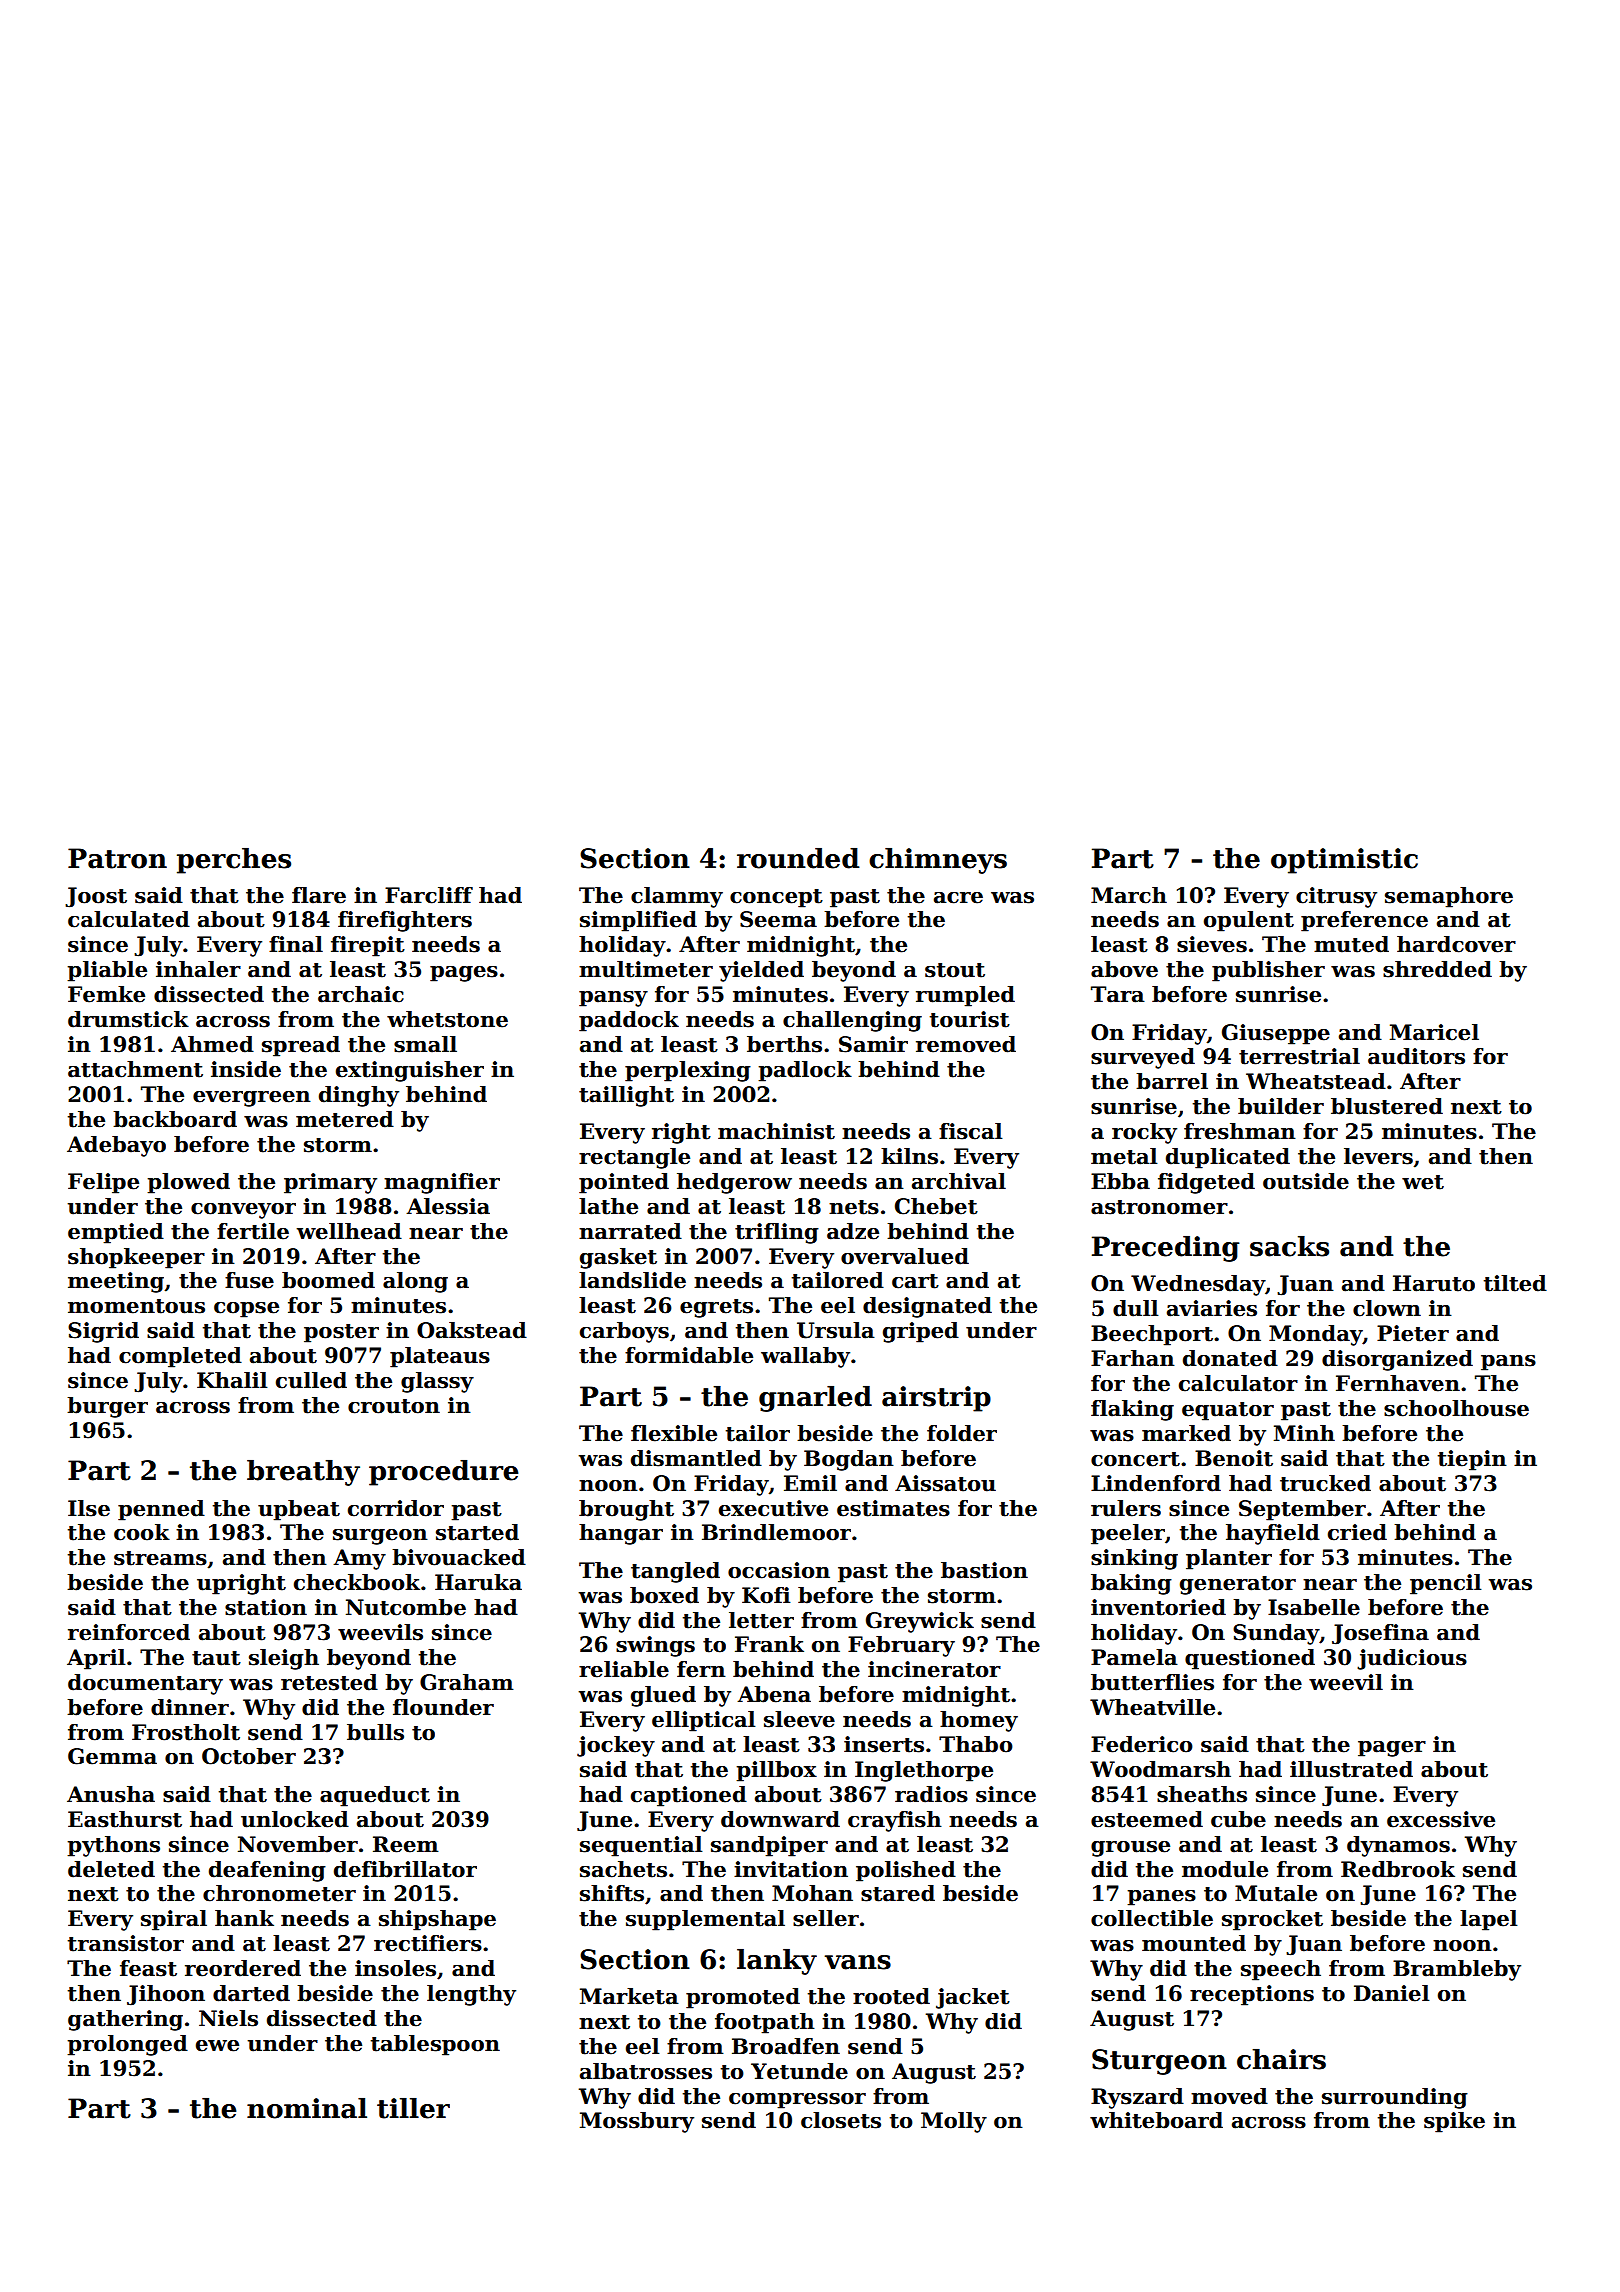  Describe the element at coordinates (618, 1258) in the document. I see `gasket` at that location.
